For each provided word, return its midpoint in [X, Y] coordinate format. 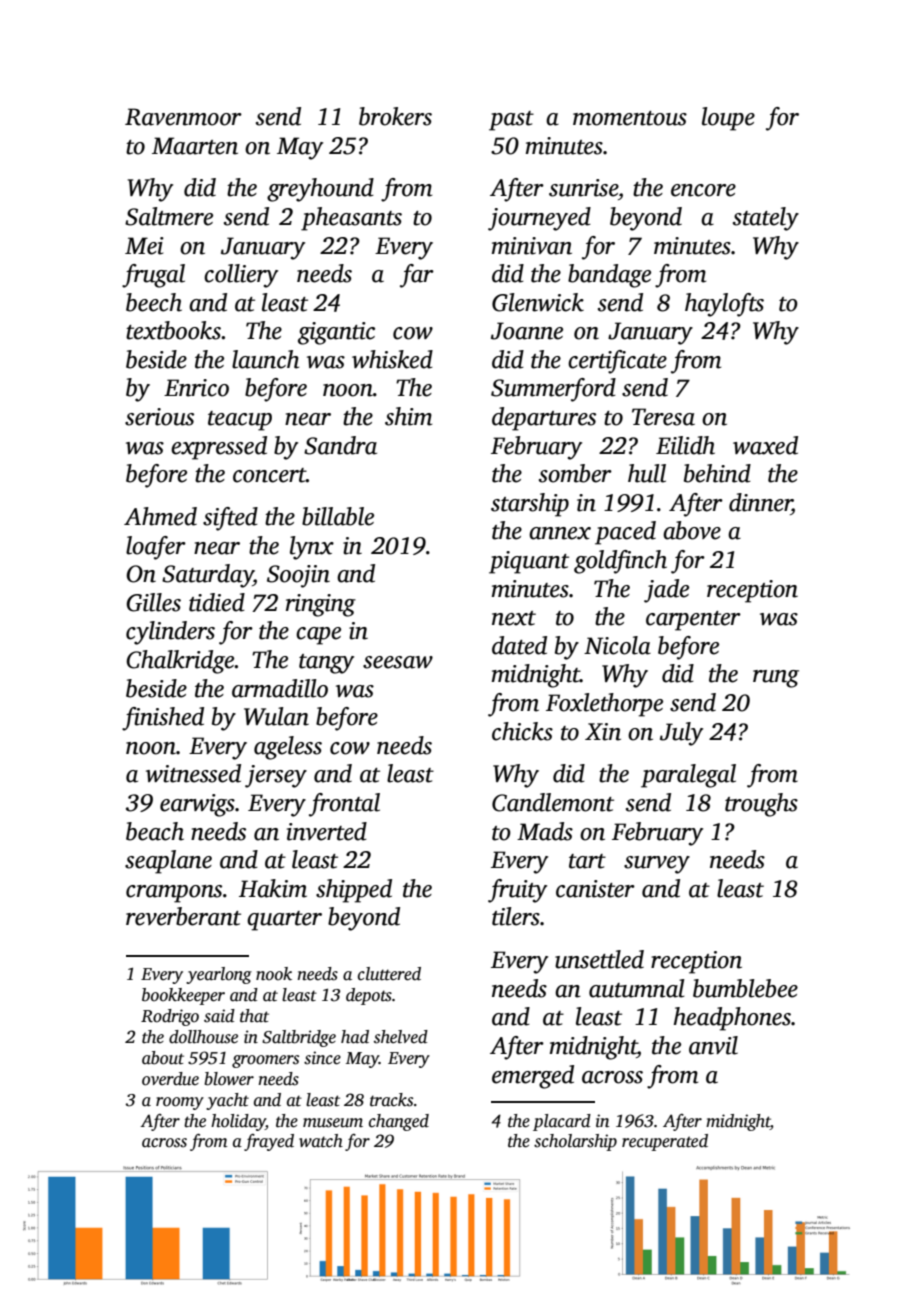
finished [163, 719]
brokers [395, 116]
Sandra [340, 445]
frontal [344, 805]
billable [338, 516]
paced [625, 533]
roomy [180, 1103]
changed [399, 1122]
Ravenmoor [183, 117]
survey [657, 865]
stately [766, 219]
